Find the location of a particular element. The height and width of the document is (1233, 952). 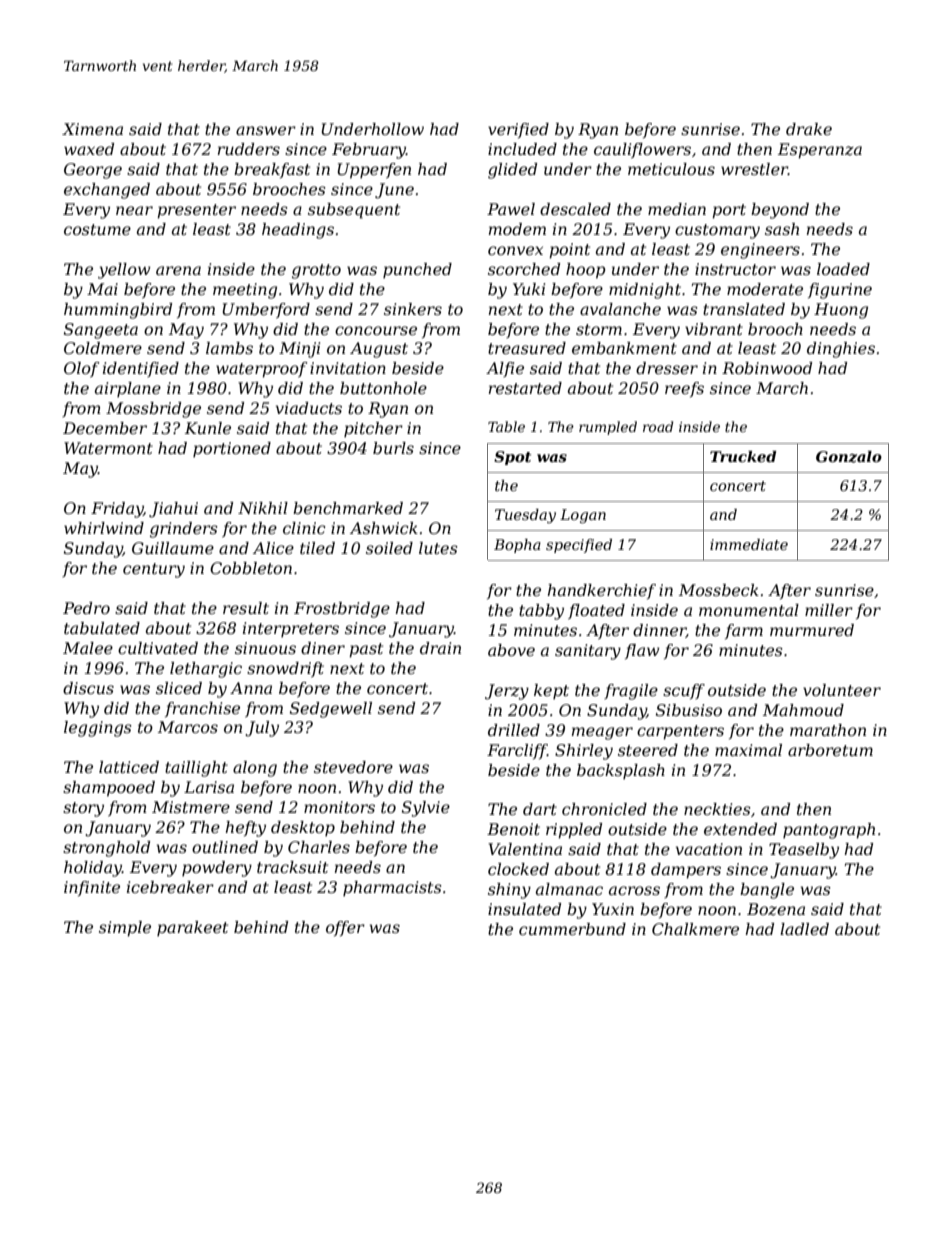

dampers is located at coordinates (686, 871).
